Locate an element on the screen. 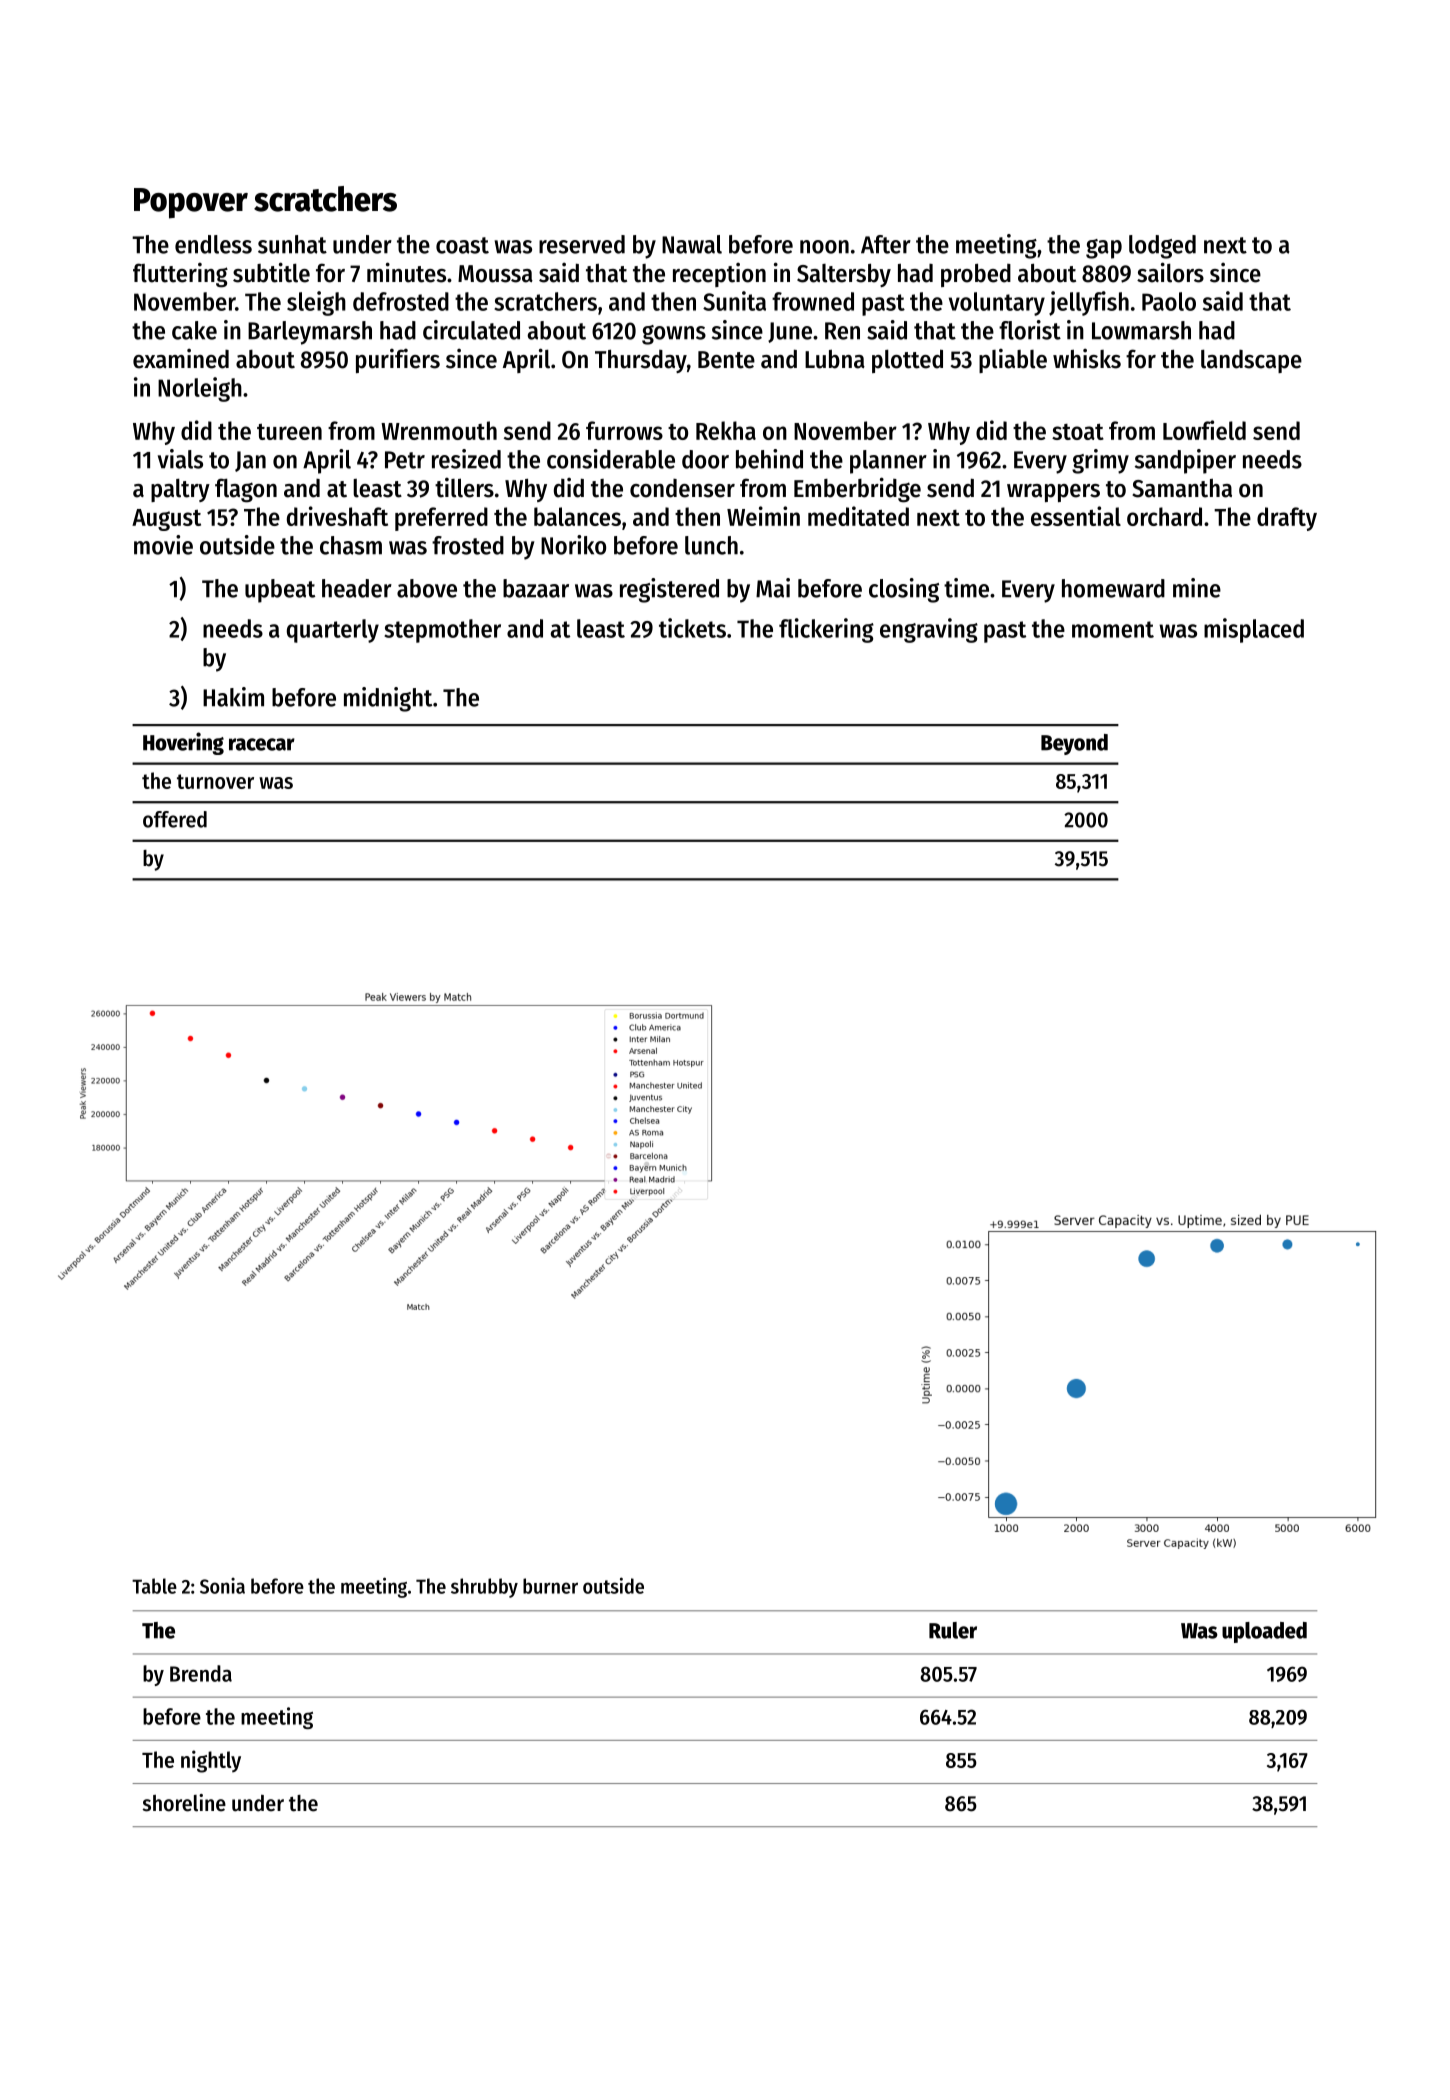  lodged is located at coordinates (1162, 247).
